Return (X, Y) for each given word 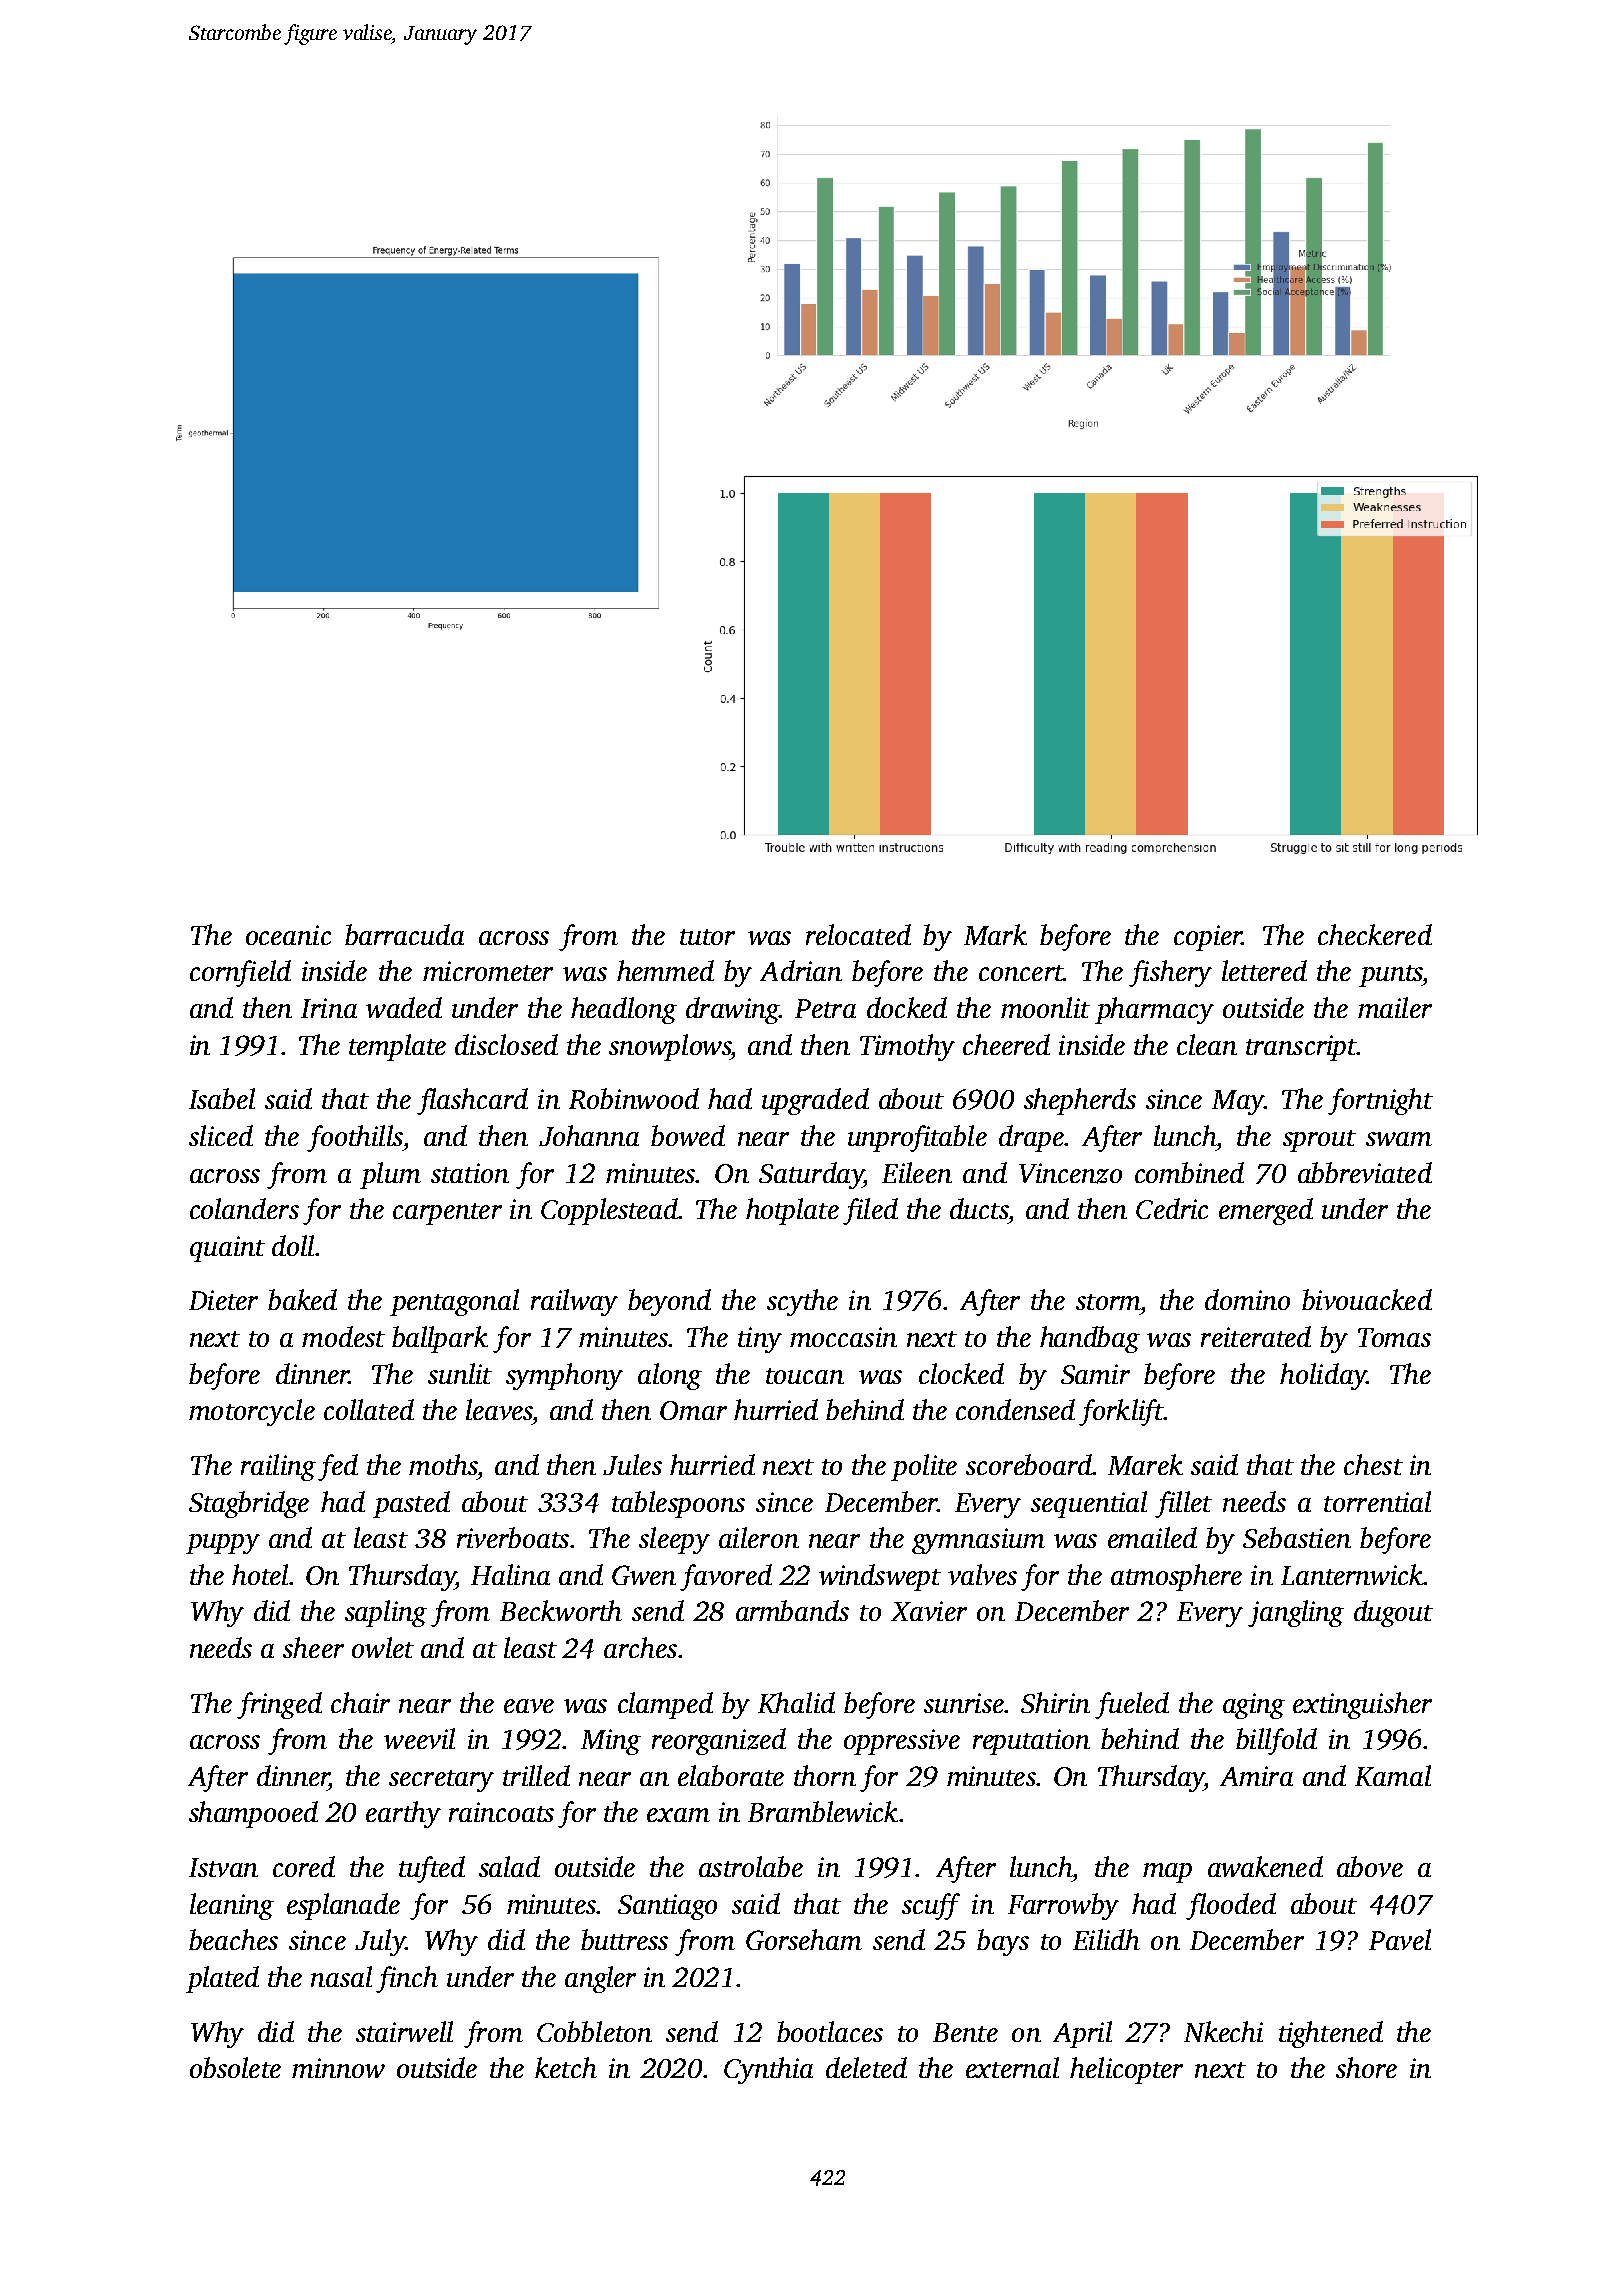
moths (443, 1464)
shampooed (253, 1814)
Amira (1256, 1776)
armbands (792, 1610)
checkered (1375, 934)
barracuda (404, 934)
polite (924, 1467)
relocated (858, 934)
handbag (1090, 1339)
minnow (338, 2068)
